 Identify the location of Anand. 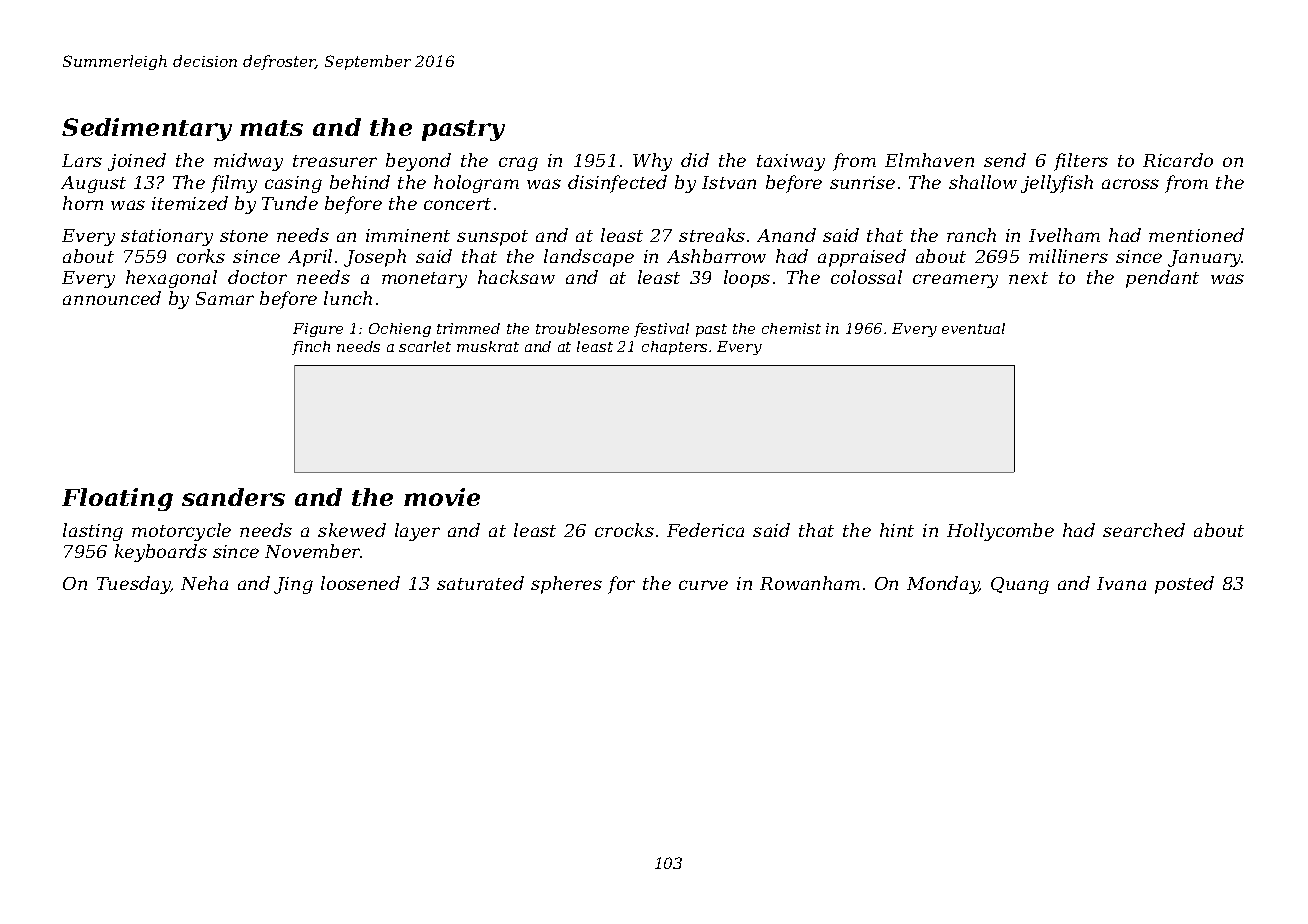
(786, 235).
